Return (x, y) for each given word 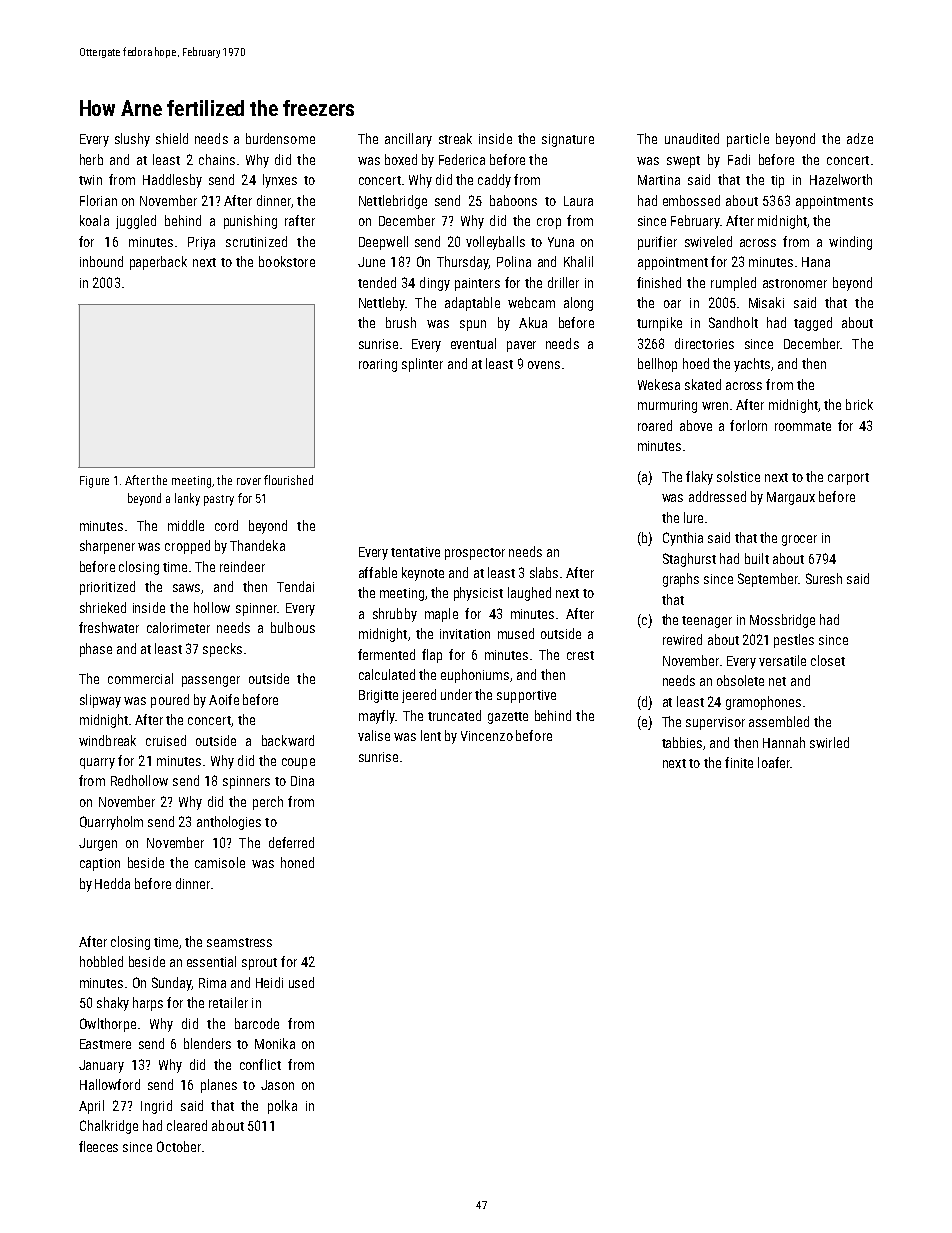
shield (172, 138)
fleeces (98, 1146)
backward (288, 740)
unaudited (692, 138)
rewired (682, 639)
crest (580, 655)
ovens (544, 365)
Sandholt (733, 322)
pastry (219, 500)
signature (568, 140)
